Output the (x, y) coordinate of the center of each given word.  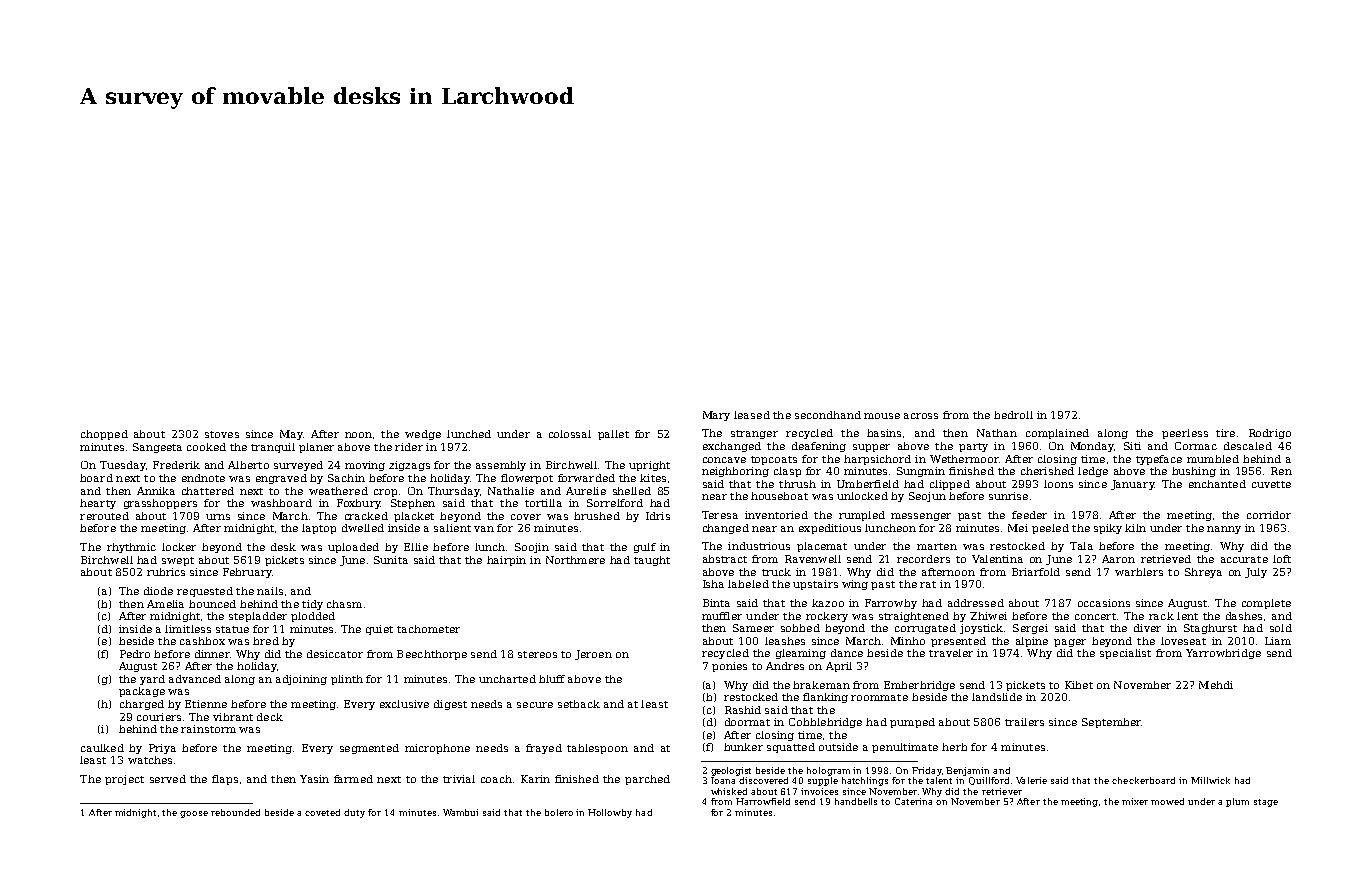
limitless (188, 629)
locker (179, 547)
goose (194, 814)
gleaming (801, 654)
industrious (759, 546)
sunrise (1008, 496)
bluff (552, 679)
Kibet (1079, 685)
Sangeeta (157, 448)
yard (152, 680)
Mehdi (1216, 685)
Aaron (1118, 559)
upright (649, 466)
